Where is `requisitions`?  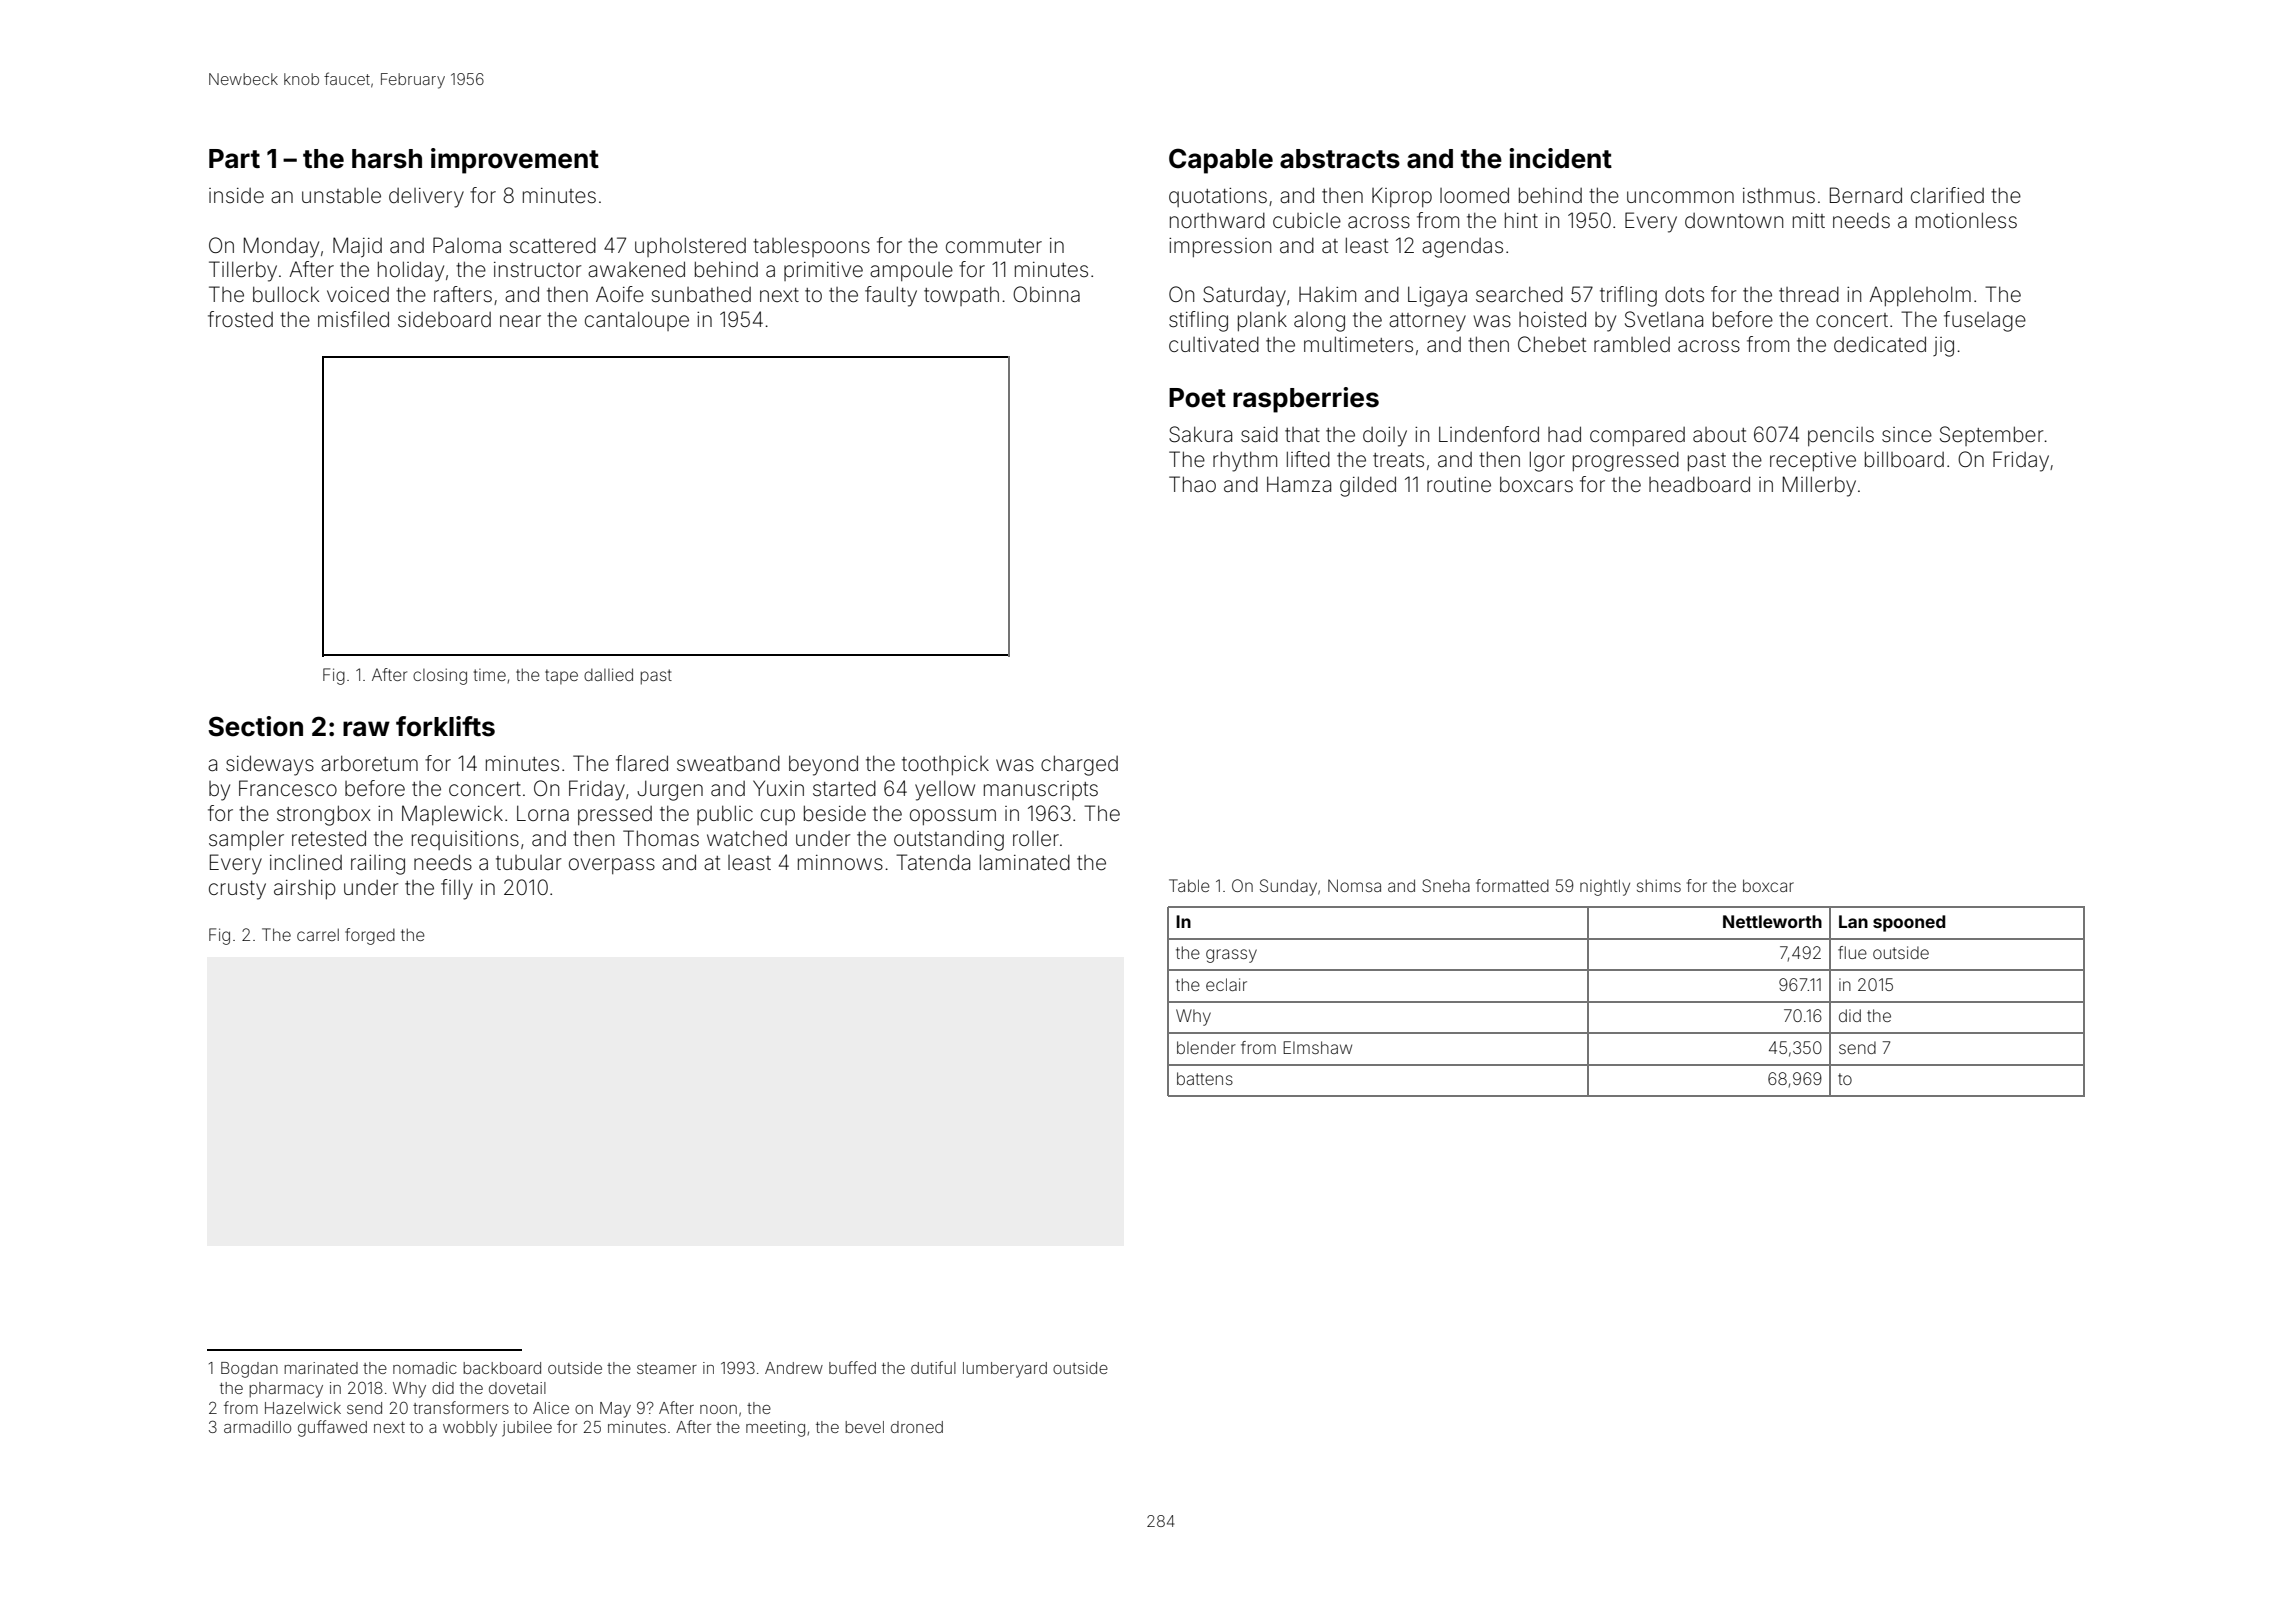 requisitions is located at coordinates (465, 840).
